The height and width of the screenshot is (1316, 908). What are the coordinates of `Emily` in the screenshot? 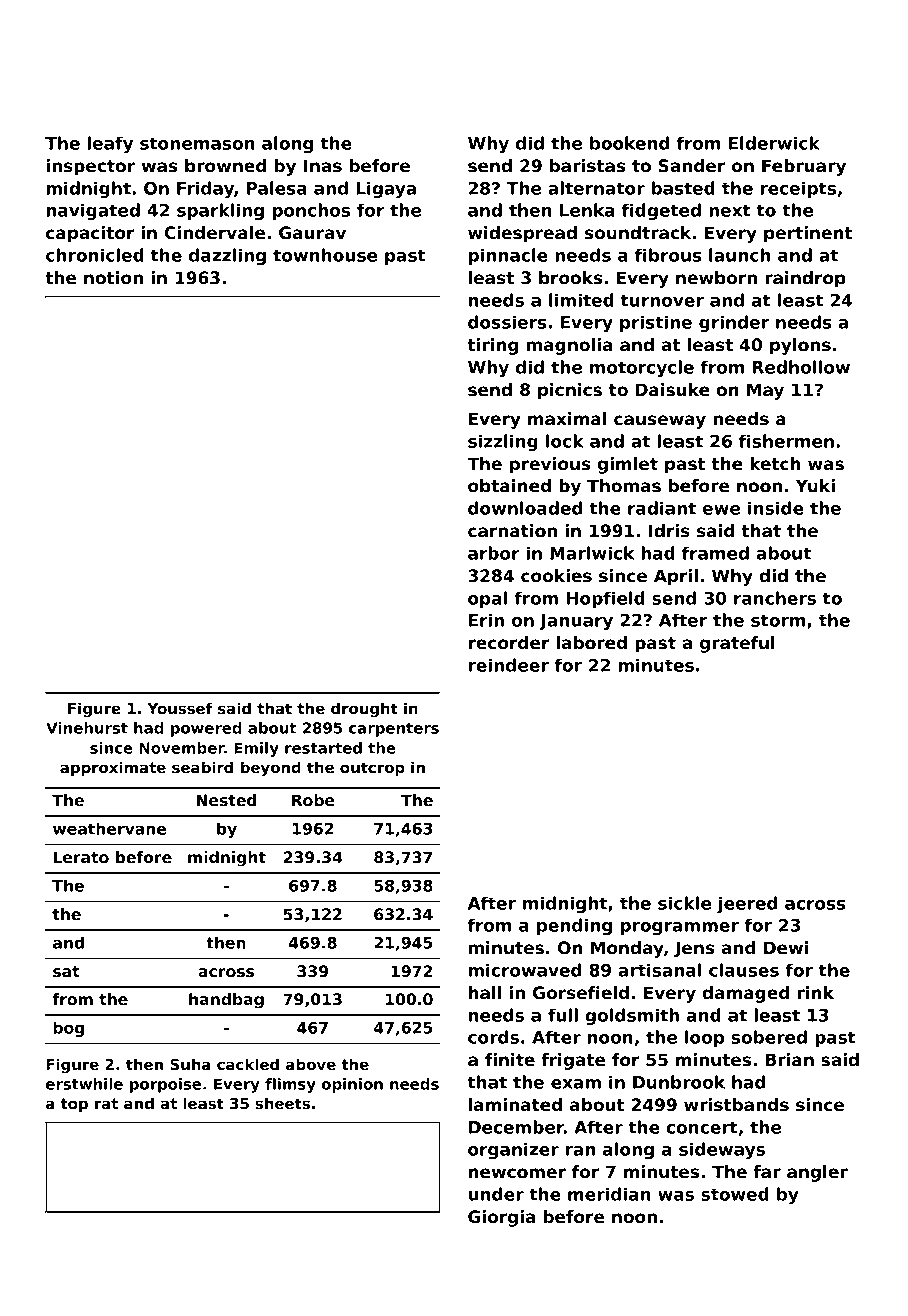 It's located at (256, 749).
